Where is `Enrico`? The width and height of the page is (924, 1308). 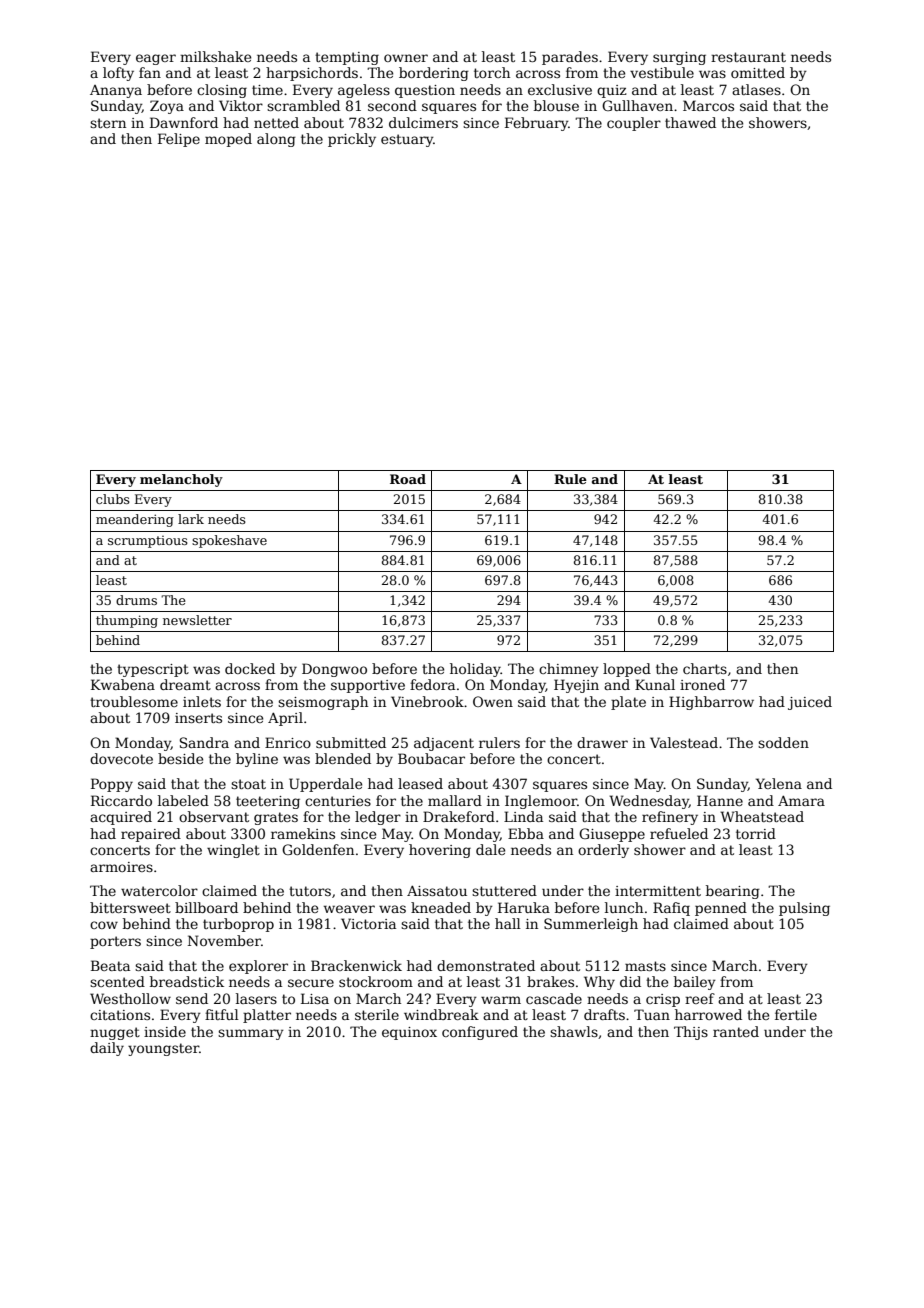 Enrico is located at coordinates (288, 742).
